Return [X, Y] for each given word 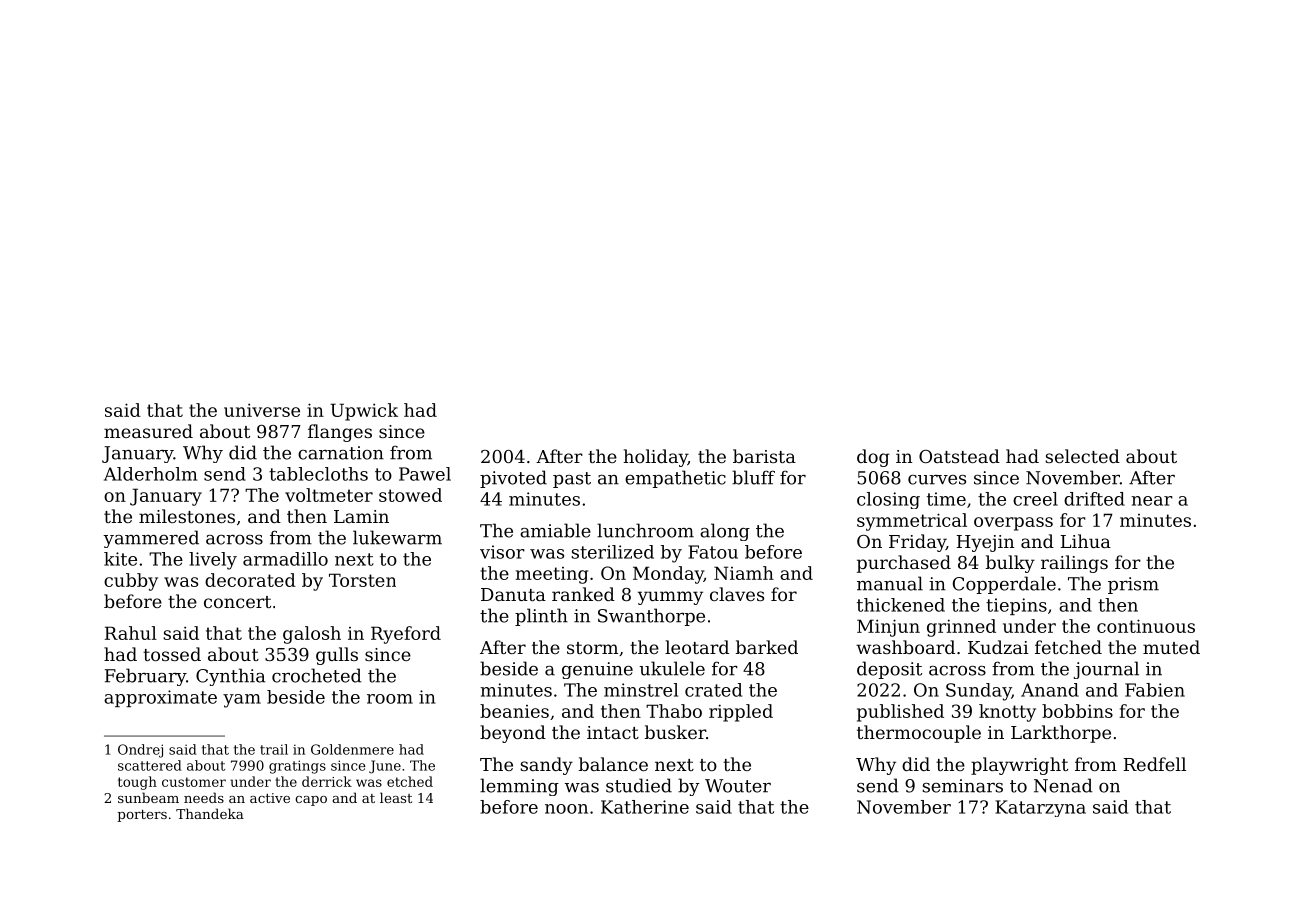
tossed [172, 654]
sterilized [612, 552]
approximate [160, 698]
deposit [889, 670]
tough [137, 783]
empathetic [675, 479]
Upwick [364, 412]
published [900, 713]
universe [262, 410]
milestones [187, 516]
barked [767, 647]
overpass [1013, 524]
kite [120, 559]
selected [1082, 456]
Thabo [674, 711]
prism [1133, 585]
